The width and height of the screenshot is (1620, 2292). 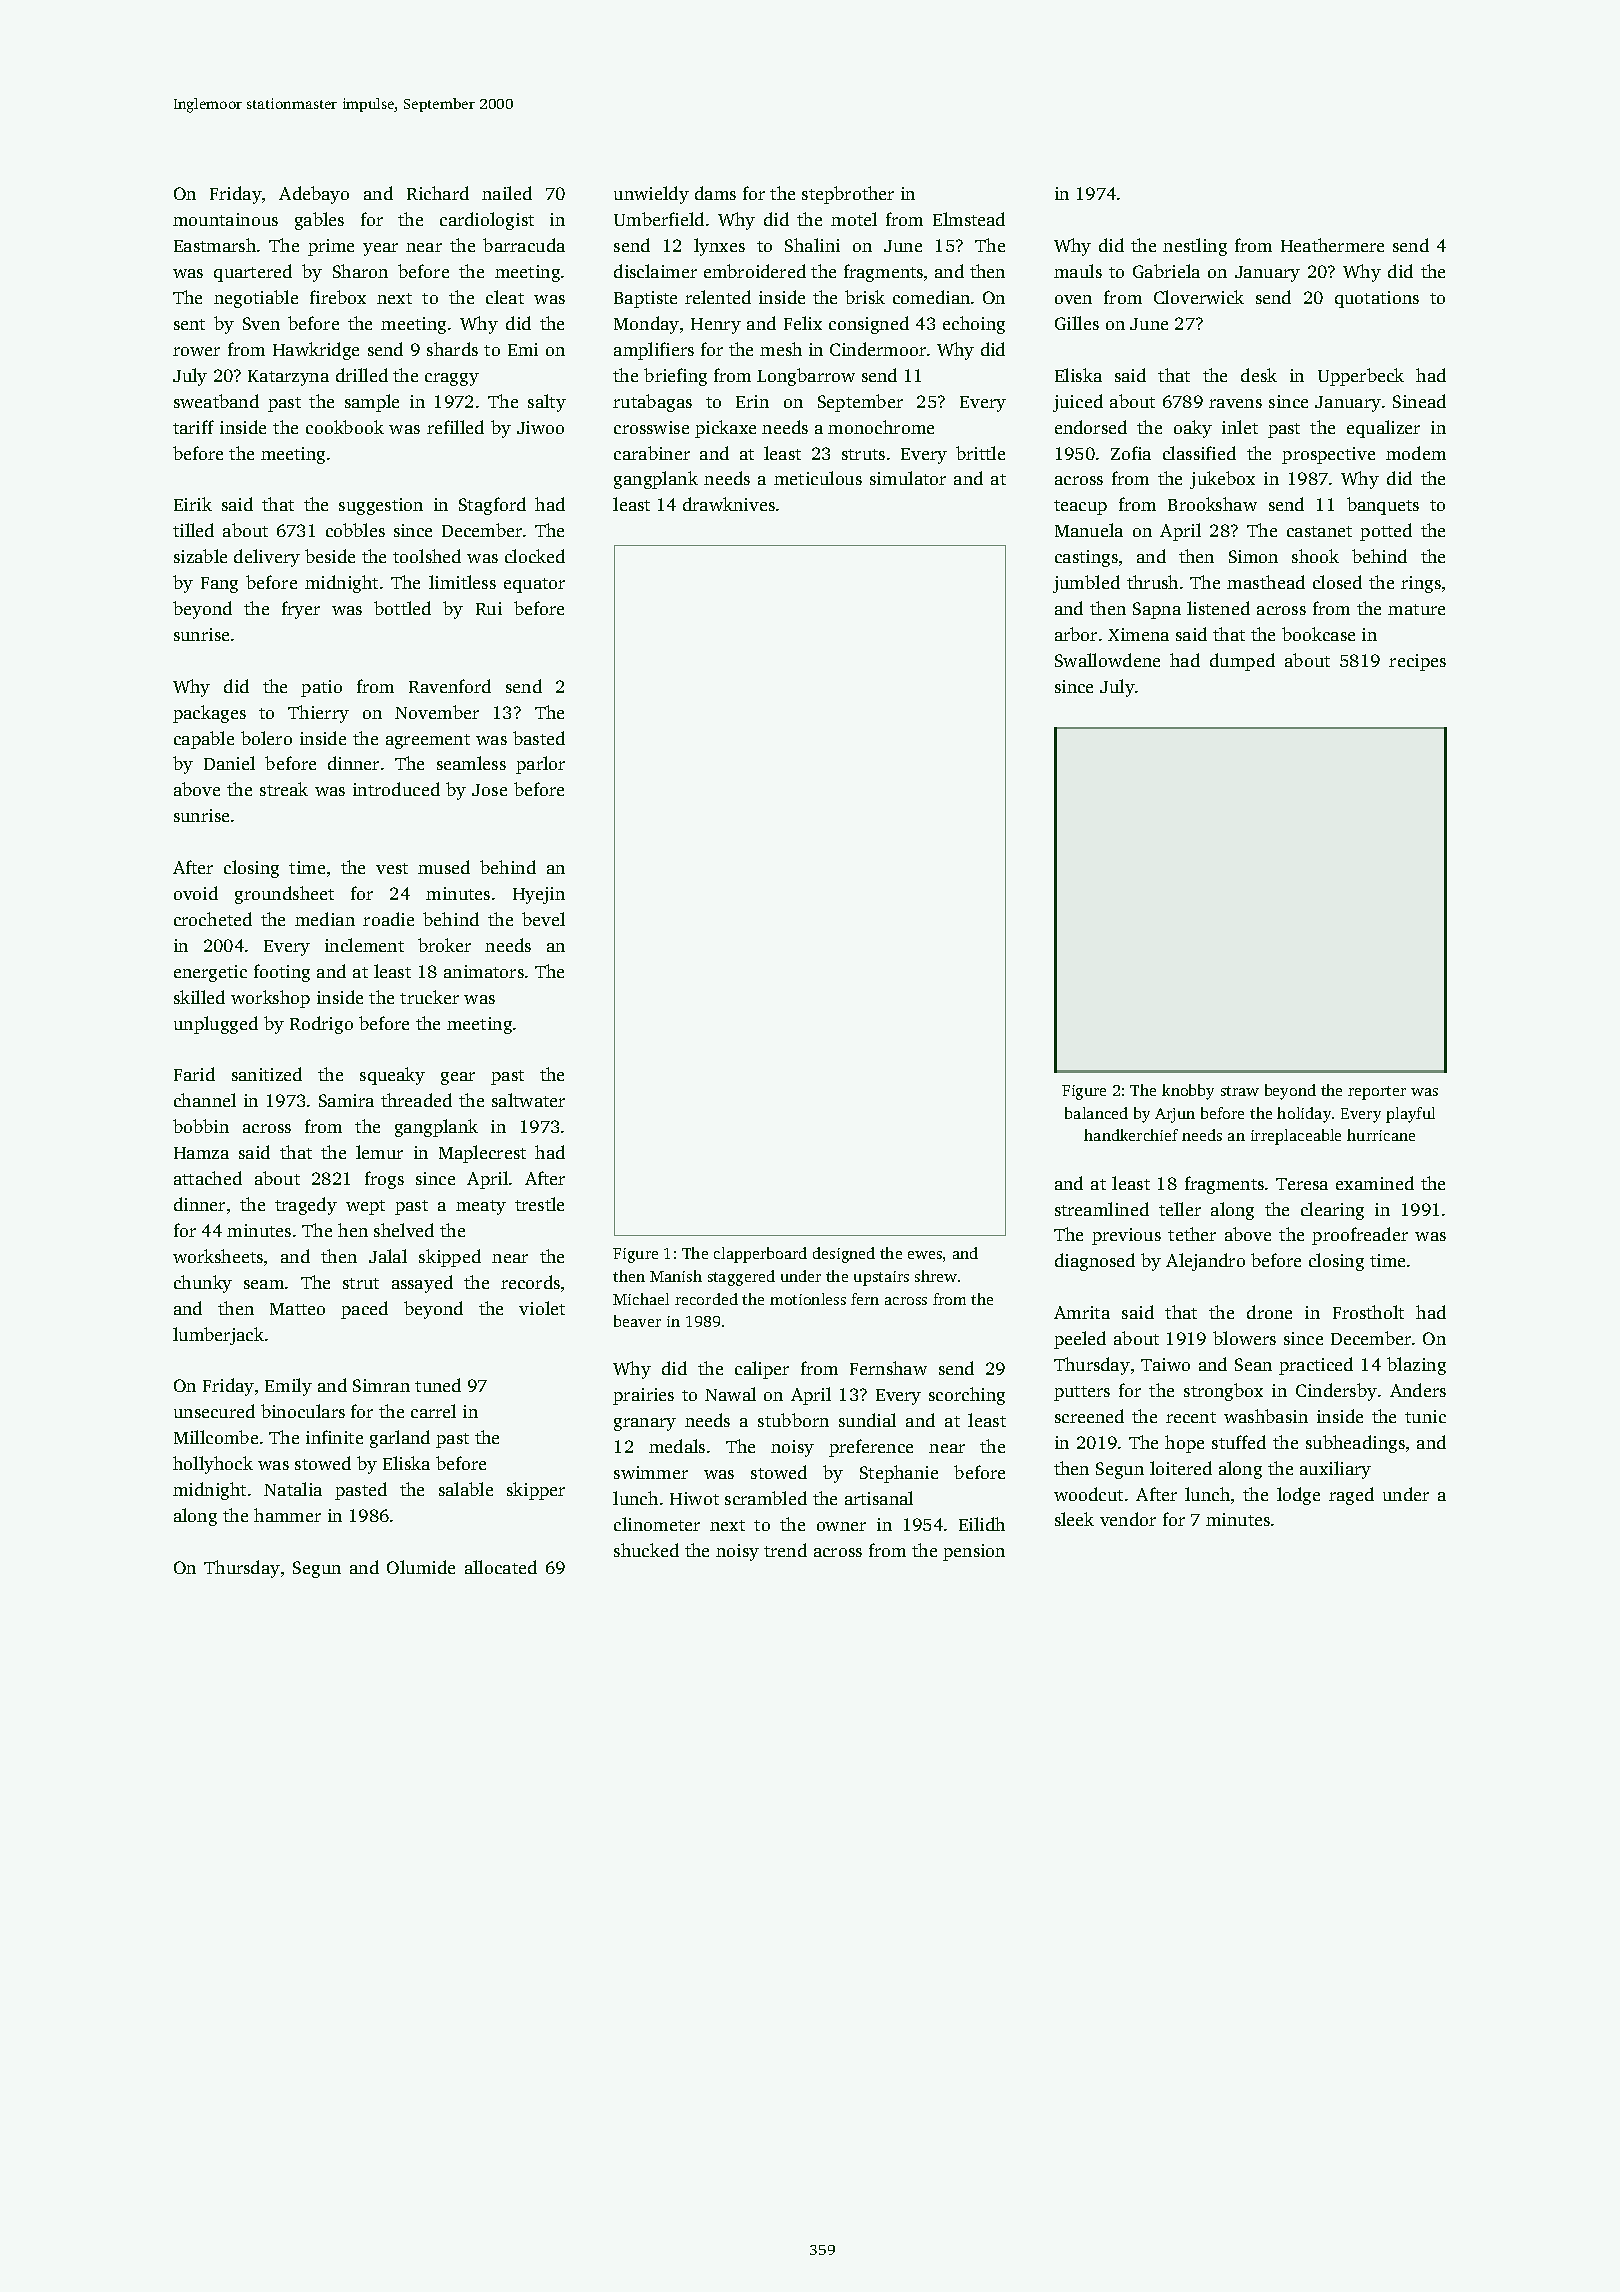 I want to click on Heathermere, so click(x=1332, y=245).
